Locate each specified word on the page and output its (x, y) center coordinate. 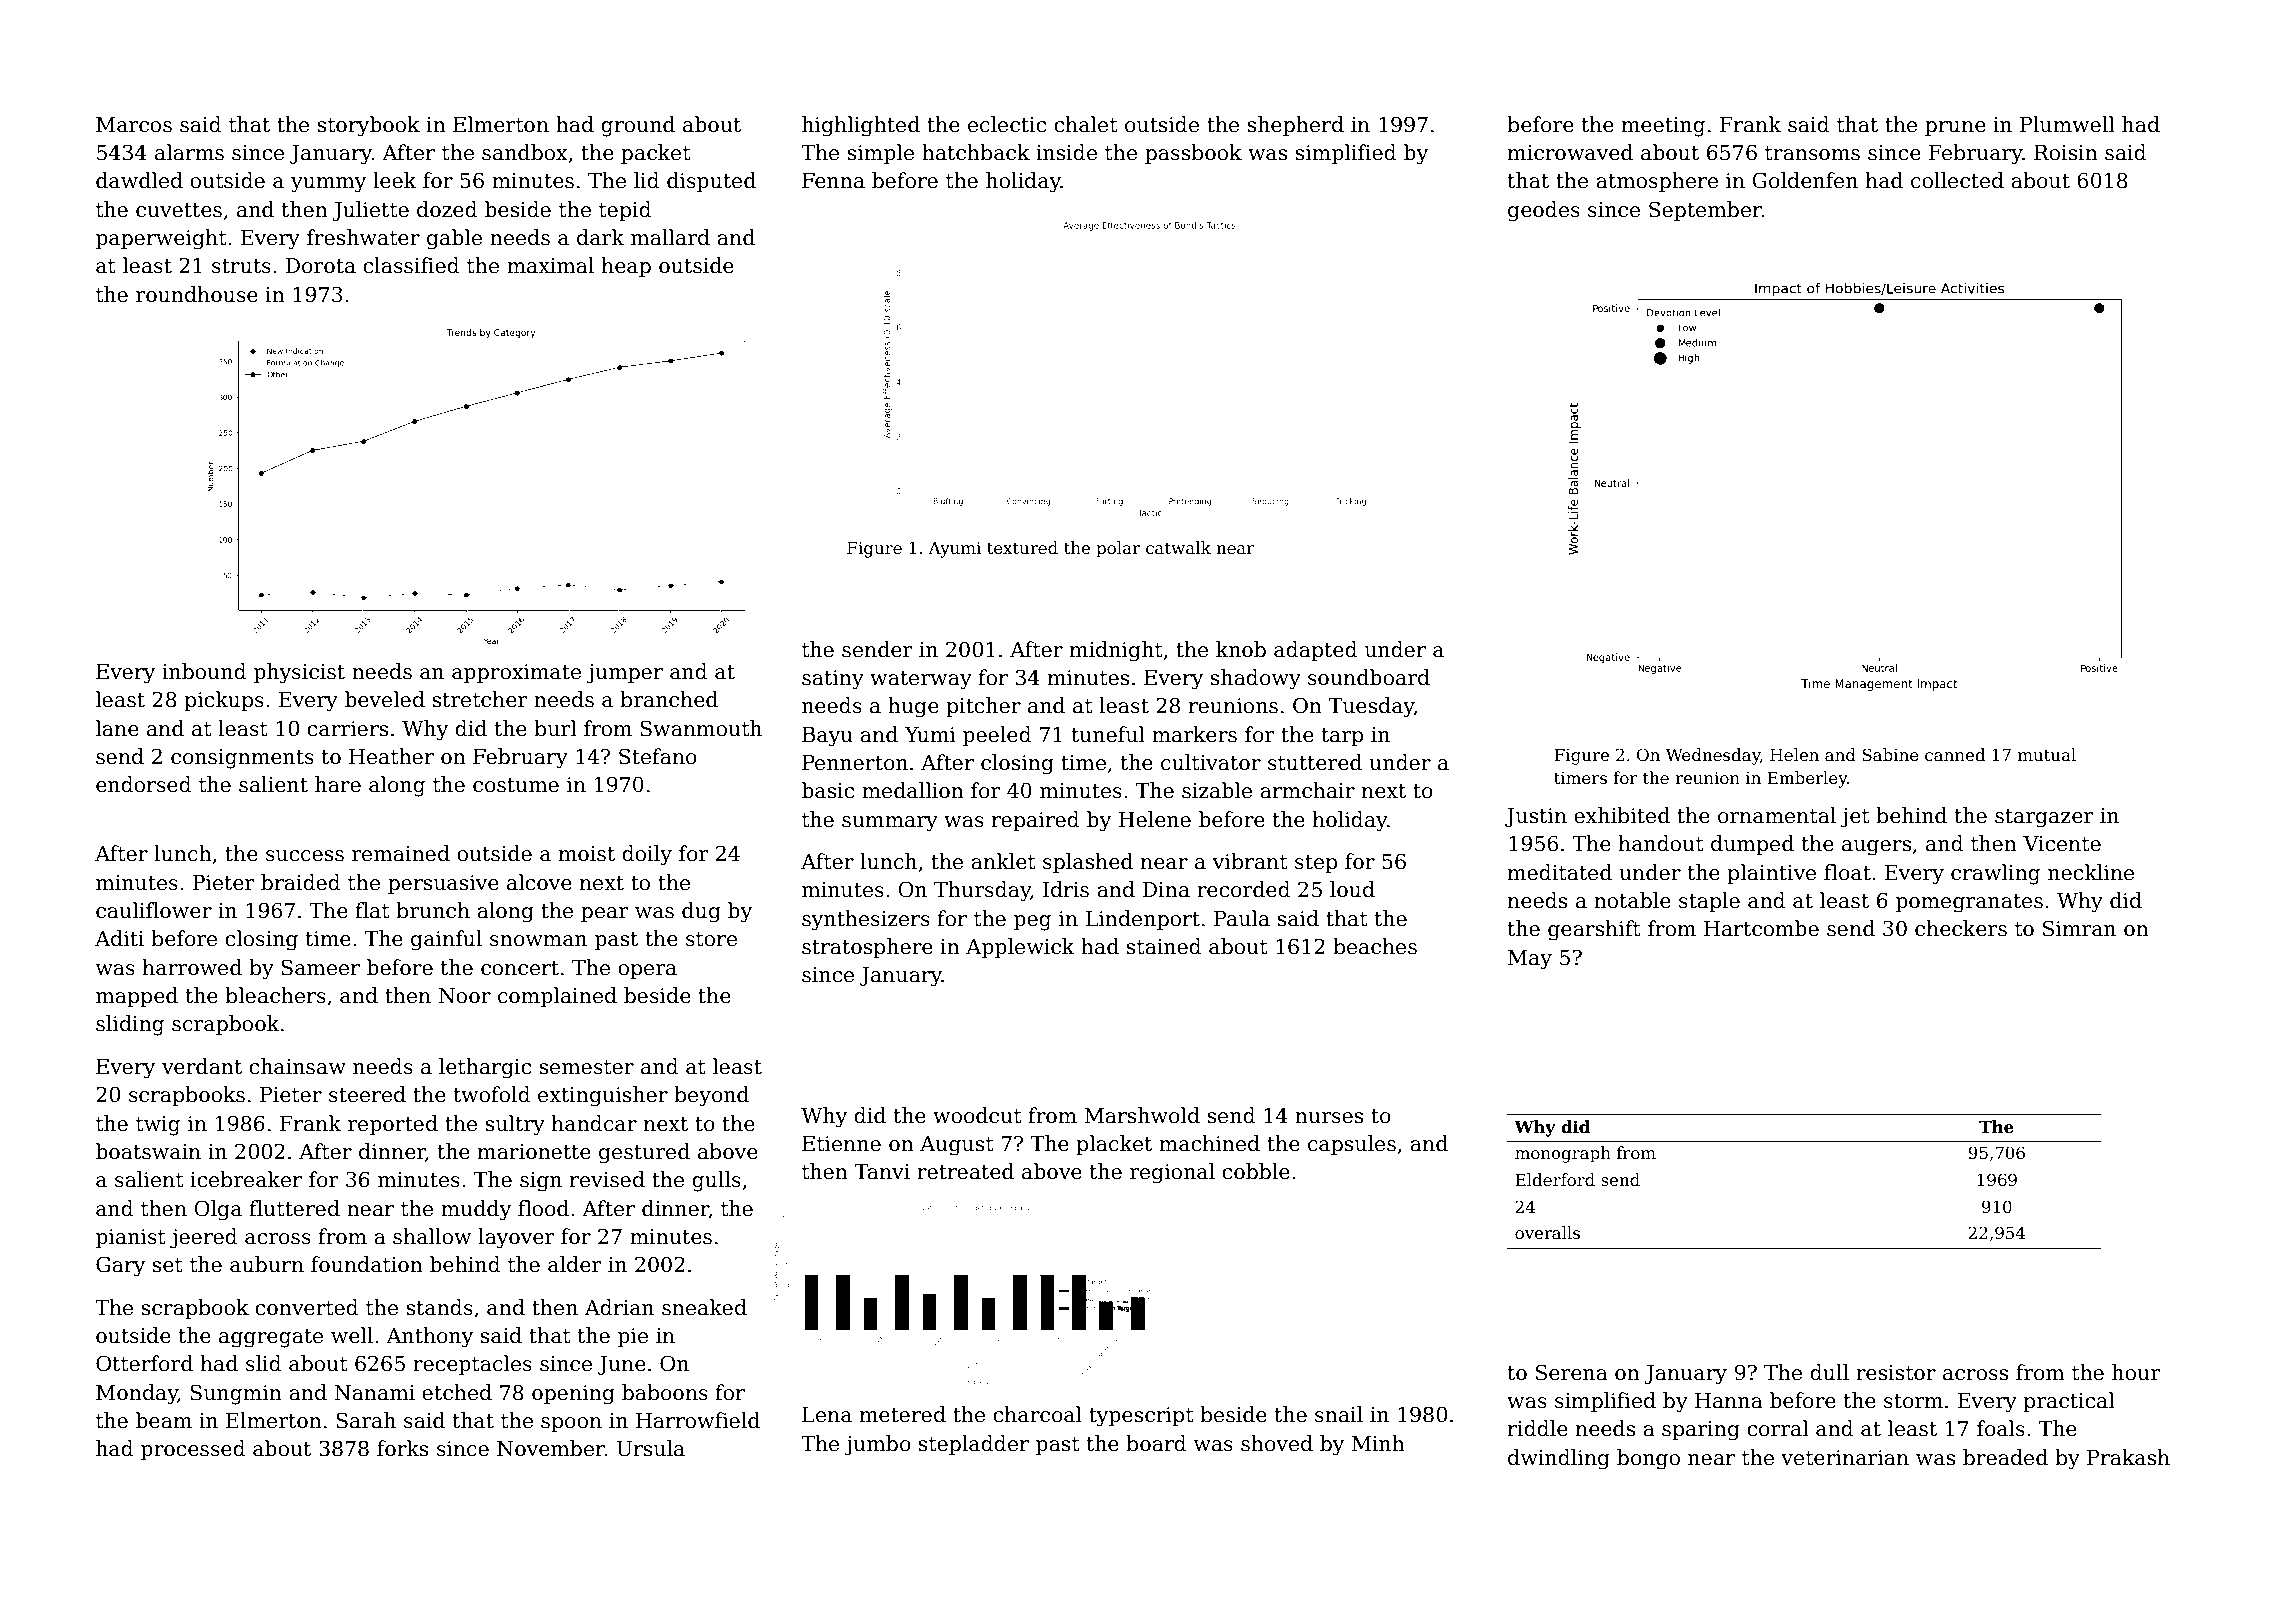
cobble (1256, 1171)
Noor (465, 996)
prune (1955, 128)
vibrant (1250, 861)
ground (638, 126)
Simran (2079, 928)
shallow (432, 1236)
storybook (368, 126)
